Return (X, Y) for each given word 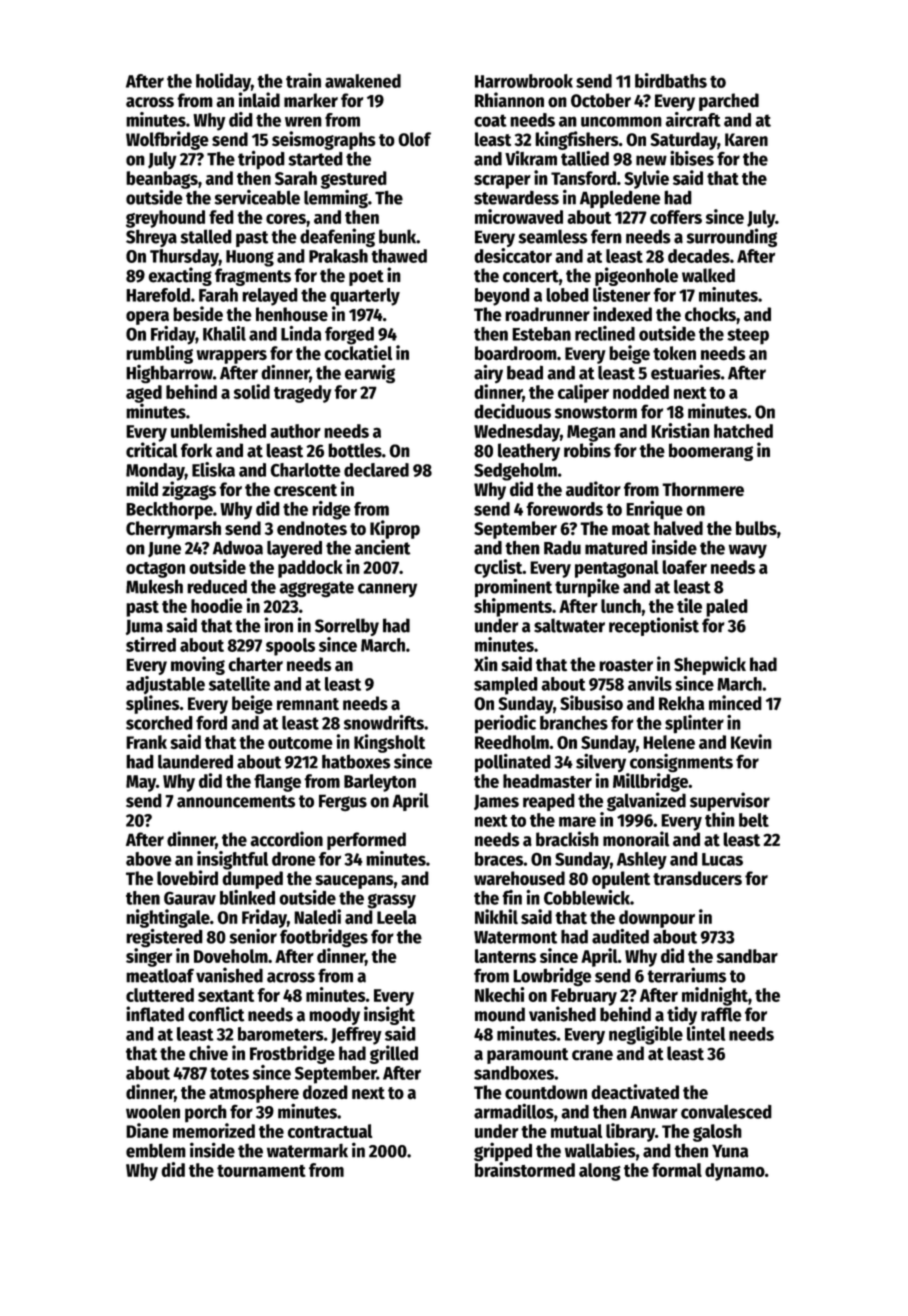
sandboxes (514, 1073)
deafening (337, 237)
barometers (281, 1034)
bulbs (756, 528)
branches (574, 723)
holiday (223, 82)
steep (748, 336)
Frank (146, 742)
